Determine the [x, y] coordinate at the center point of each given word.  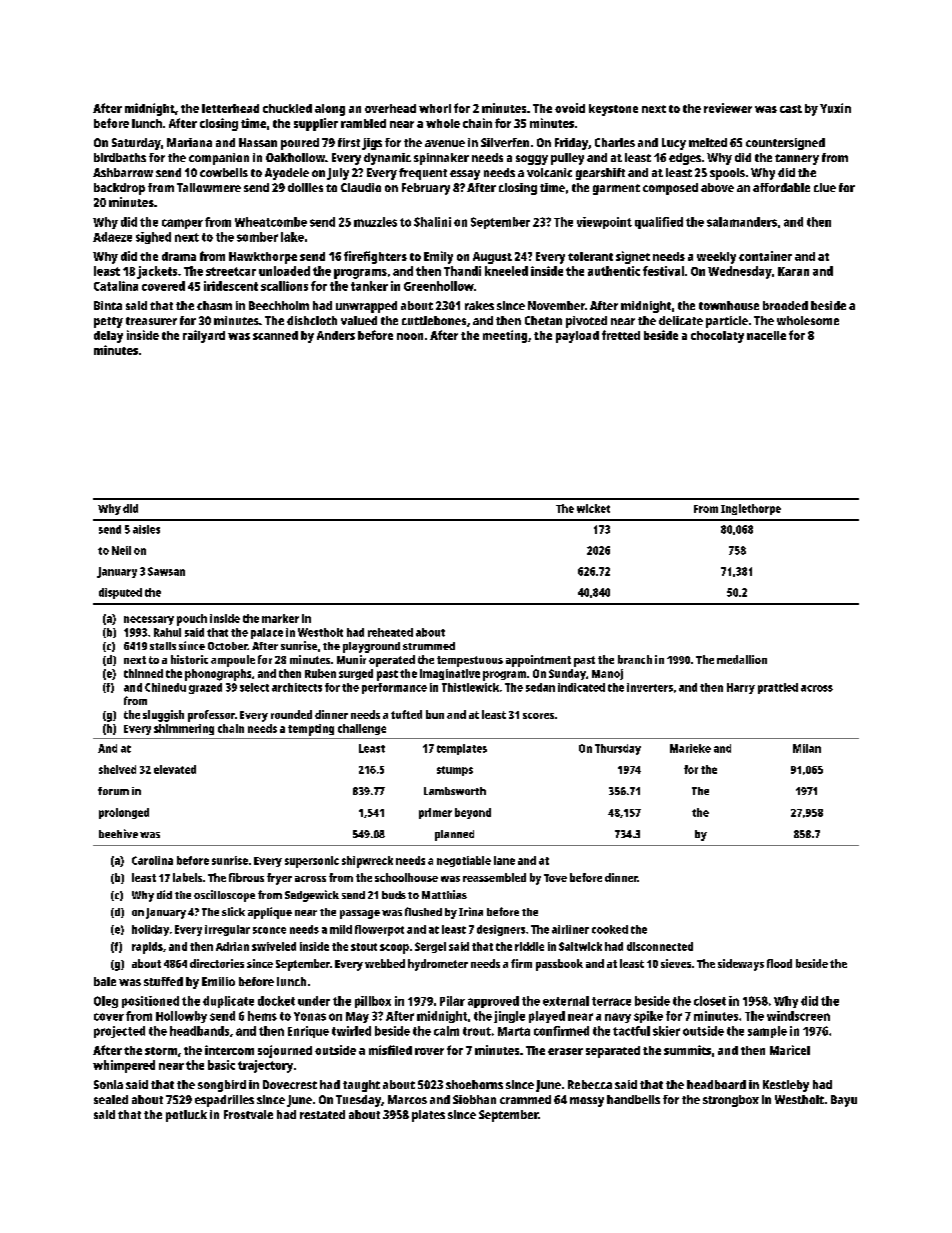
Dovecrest [290, 1084]
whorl [435, 108]
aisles [146, 529]
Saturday [136, 144]
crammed [525, 1099]
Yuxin [835, 108]
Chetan [543, 320]
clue [825, 187]
